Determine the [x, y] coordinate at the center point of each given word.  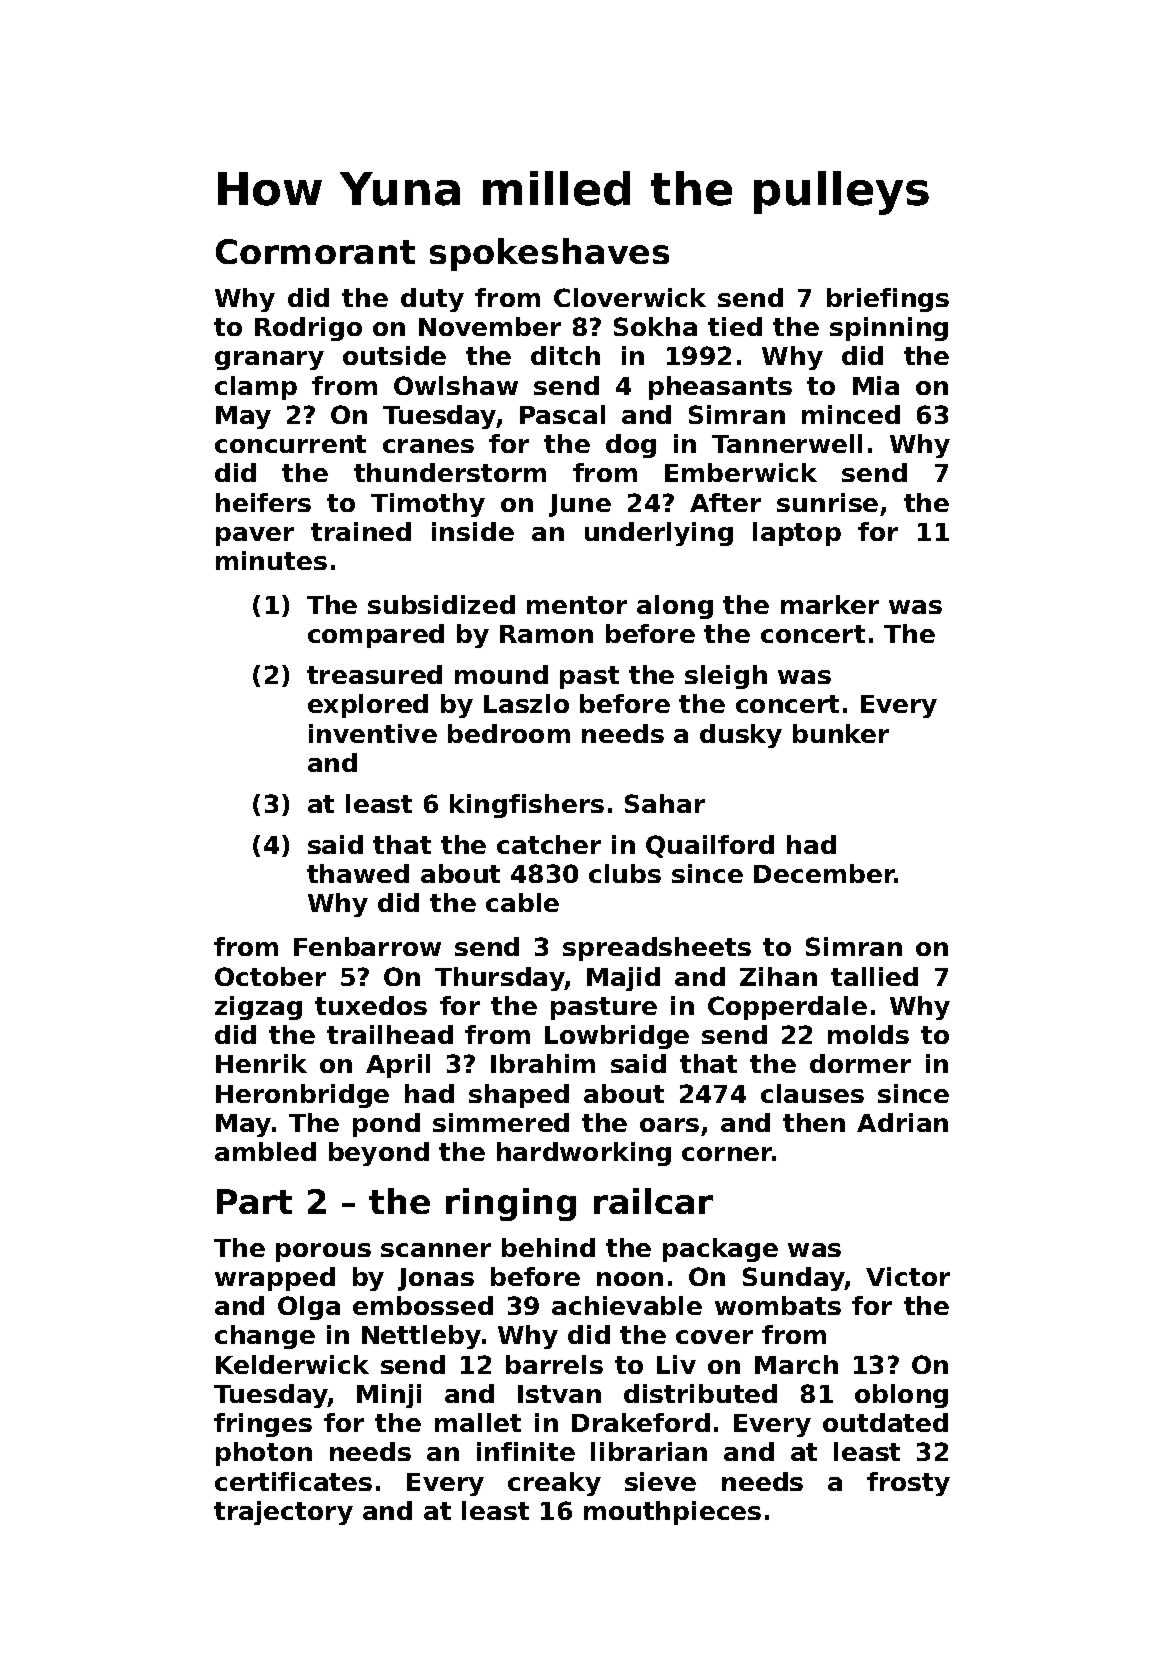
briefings [888, 300]
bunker [841, 733]
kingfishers [527, 806]
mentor [577, 605]
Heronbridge [302, 1096]
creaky [554, 1484]
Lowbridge [617, 1037]
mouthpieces [672, 1513]
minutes [271, 560]
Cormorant [315, 251]
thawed [358, 873]
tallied [874, 976]
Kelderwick [292, 1364]
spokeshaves [549, 254]
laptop [797, 534]
